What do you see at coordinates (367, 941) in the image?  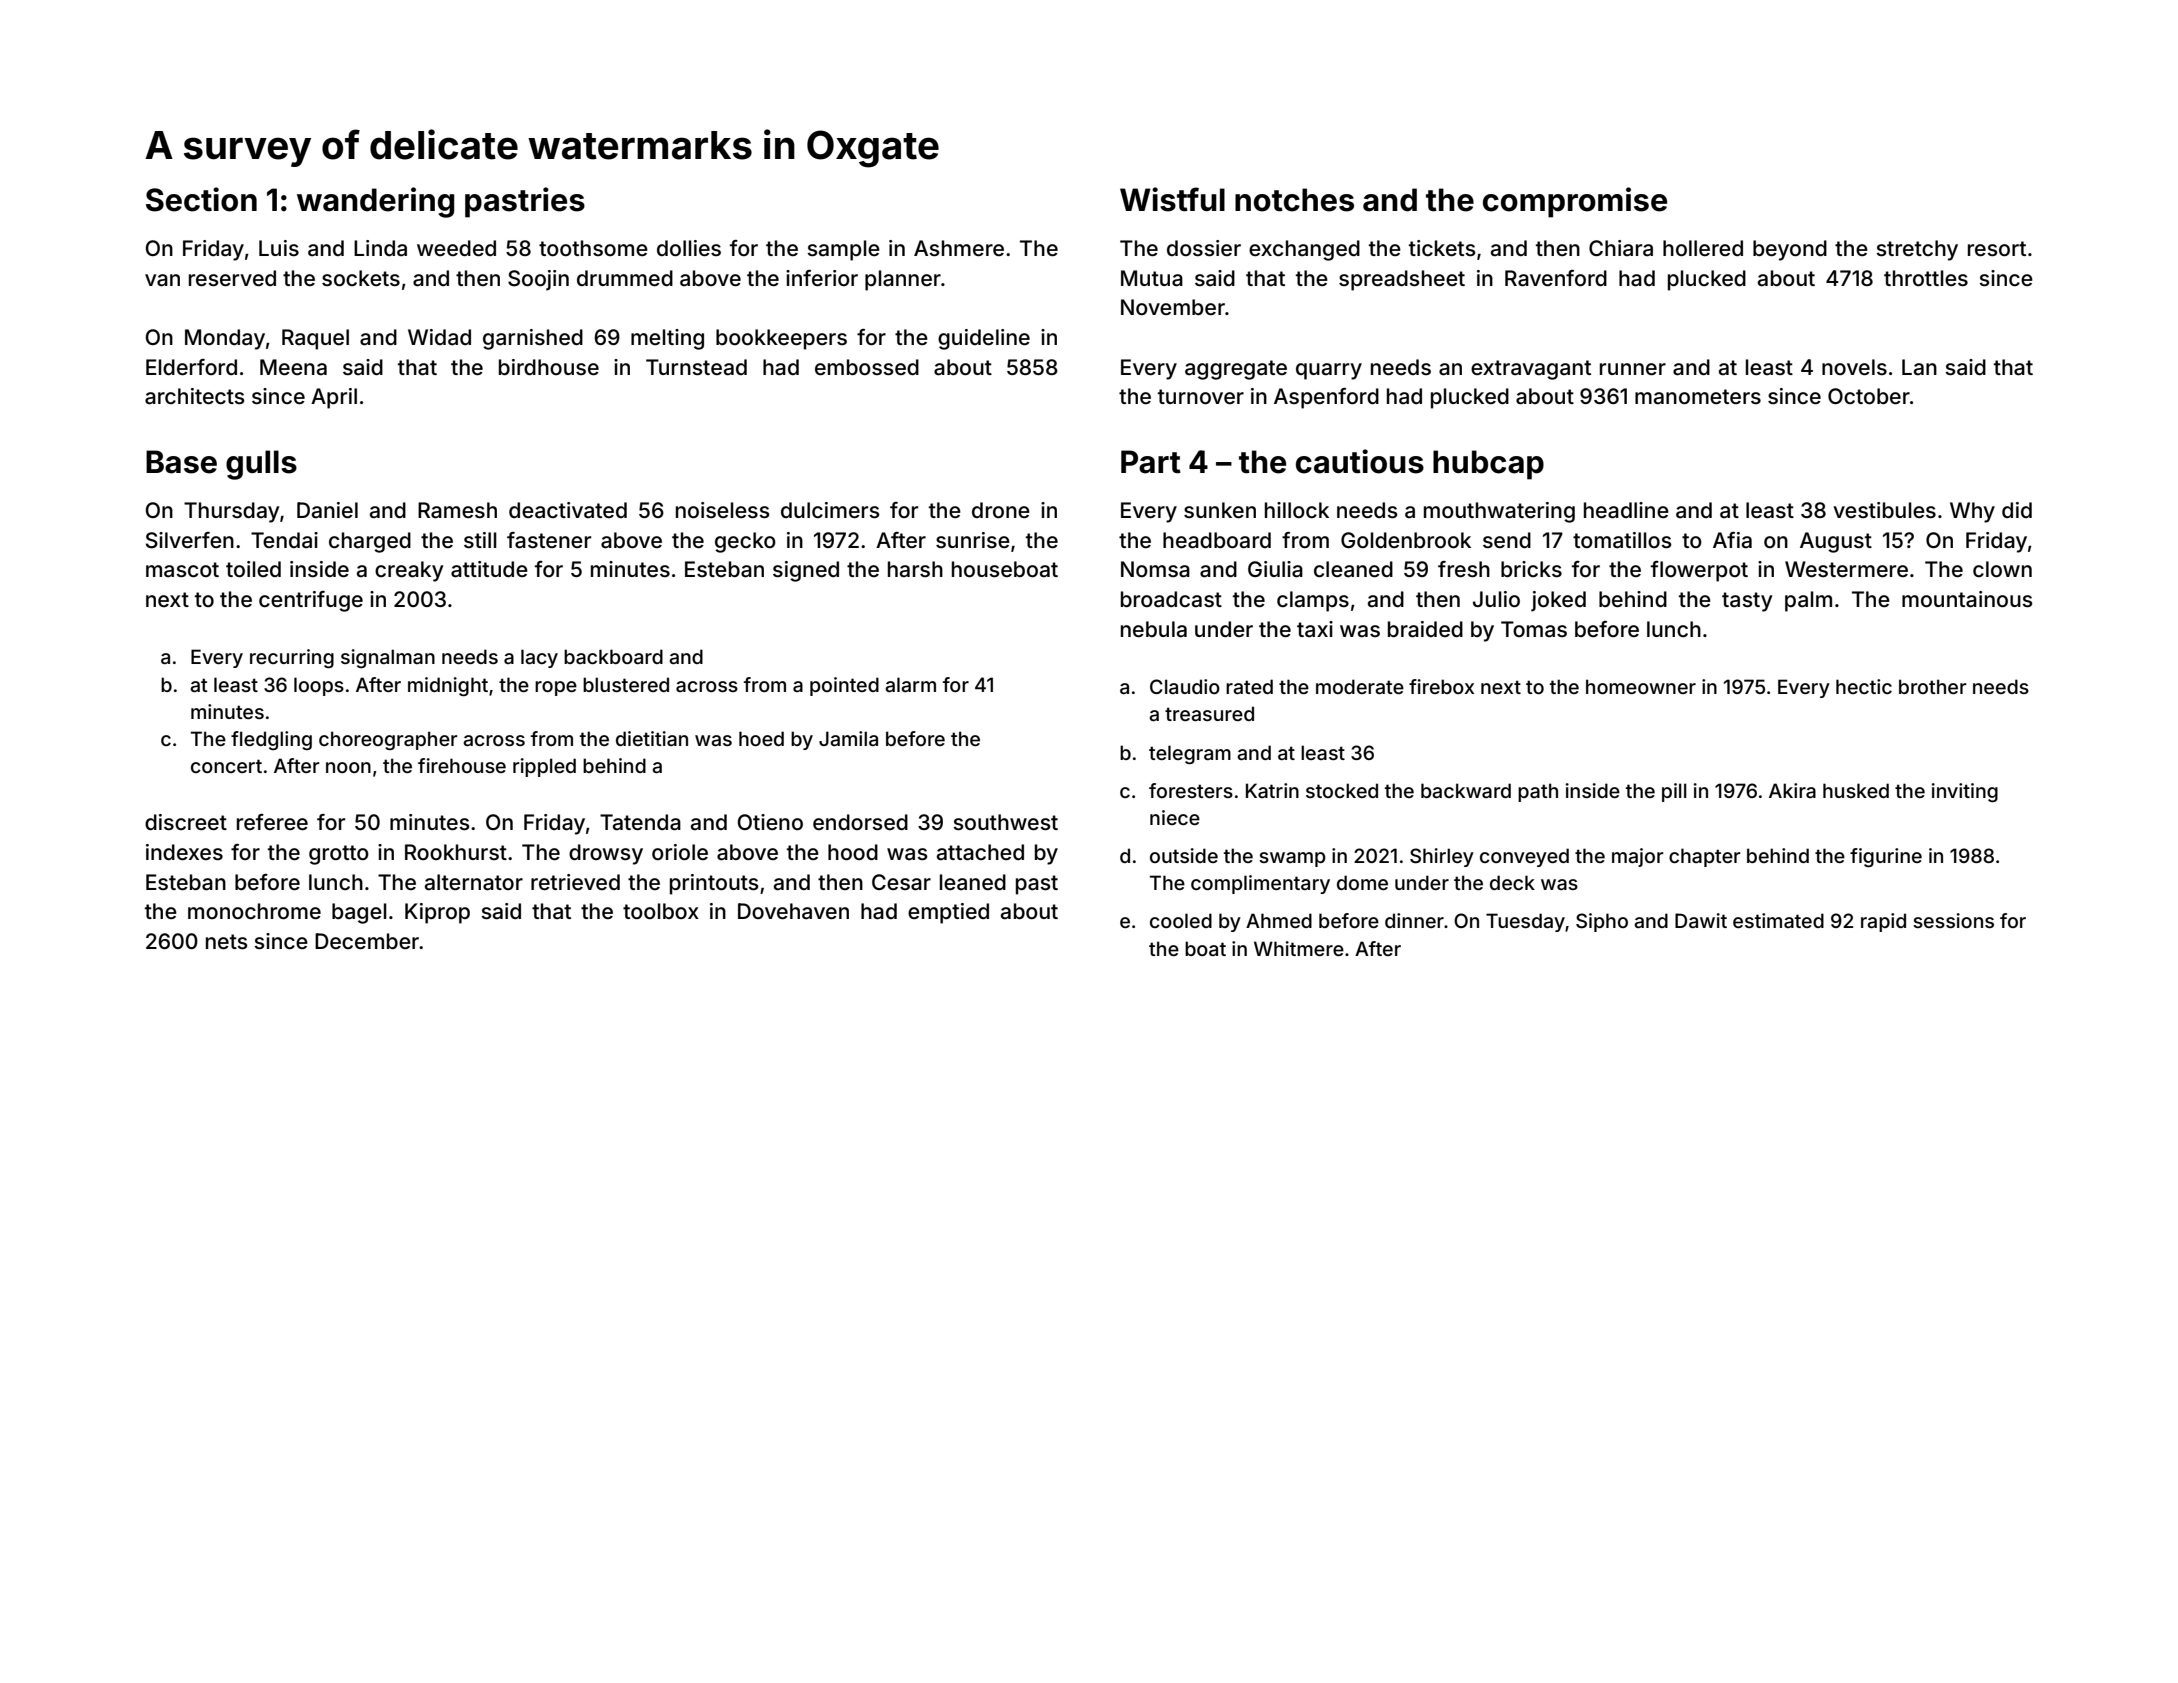 I see `December` at bounding box center [367, 941].
